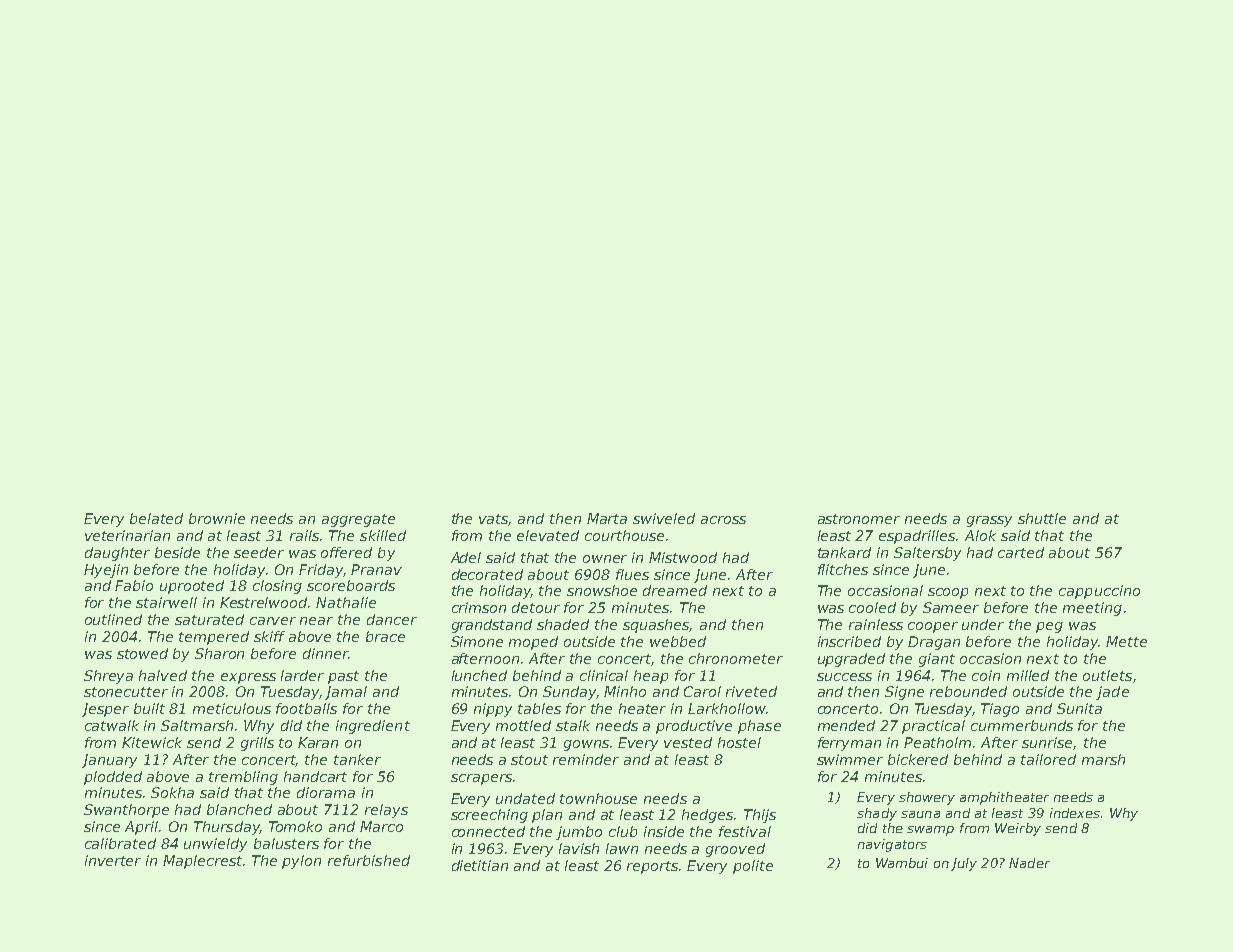 Image resolution: width=1233 pixels, height=952 pixels. I want to click on crimson, so click(479, 607).
